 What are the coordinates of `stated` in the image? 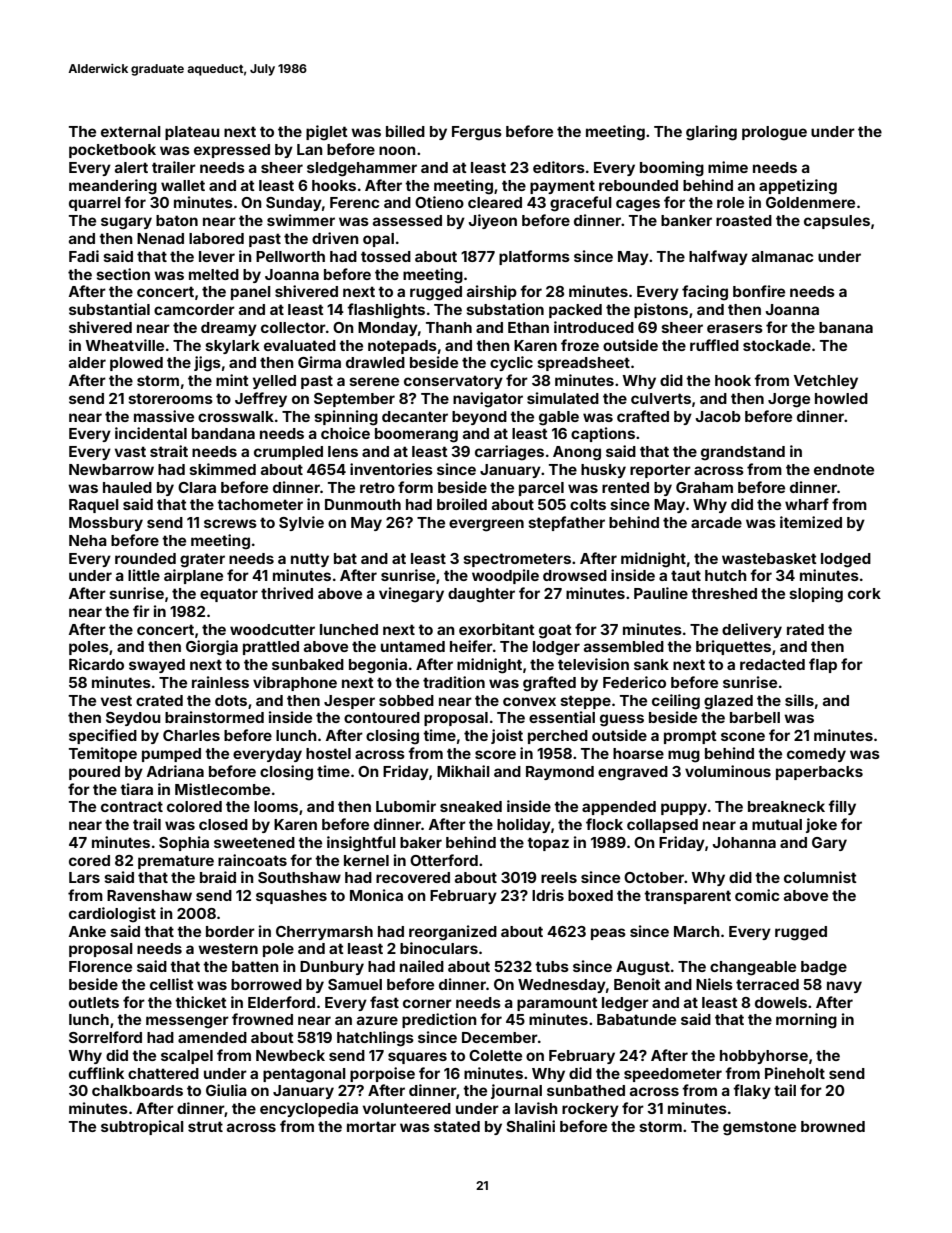 It's located at (457, 1126).
